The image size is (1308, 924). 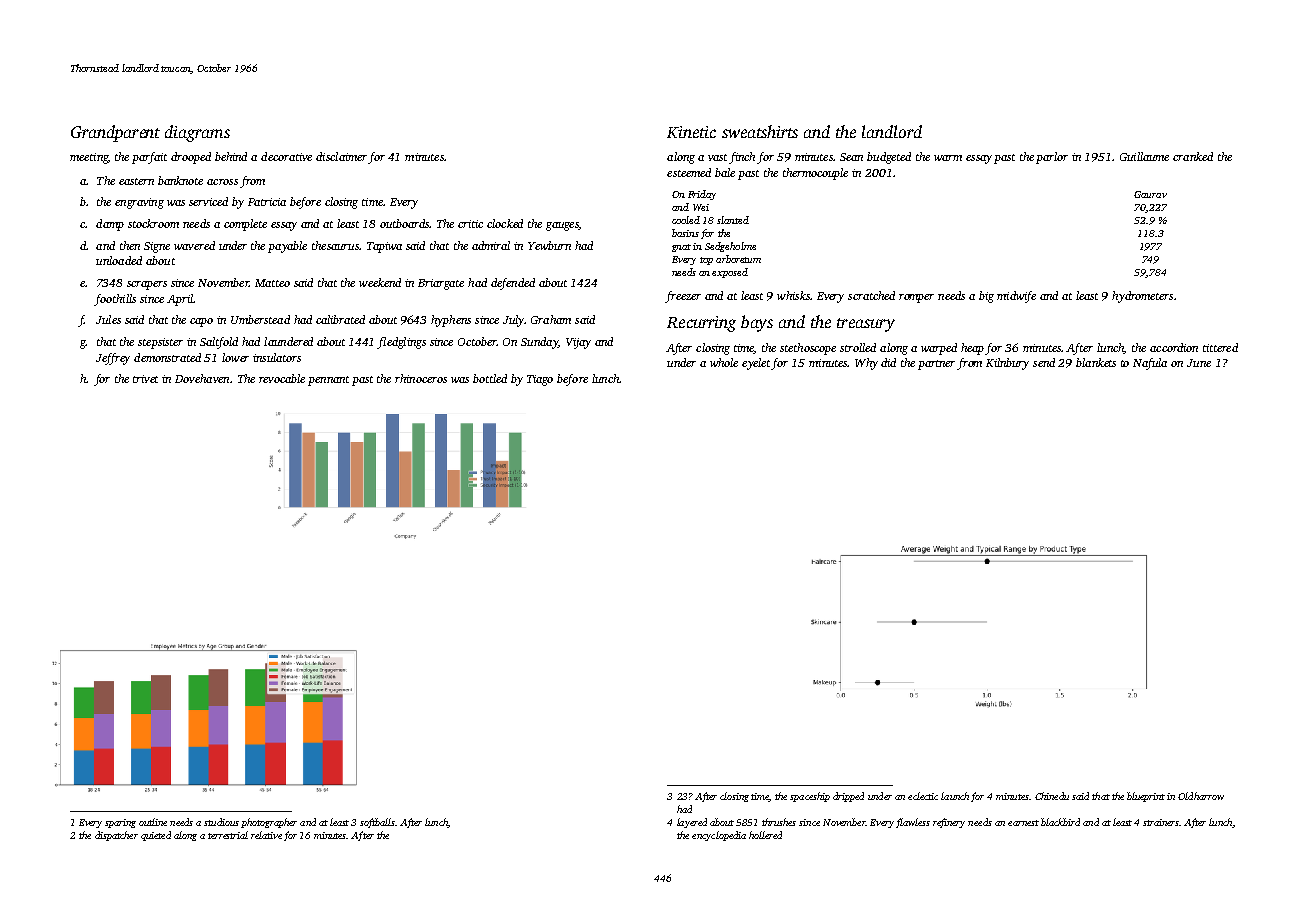 What do you see at coordinates (916, 298) in the document?
I see `romper` at bounding box center [916, 298].
